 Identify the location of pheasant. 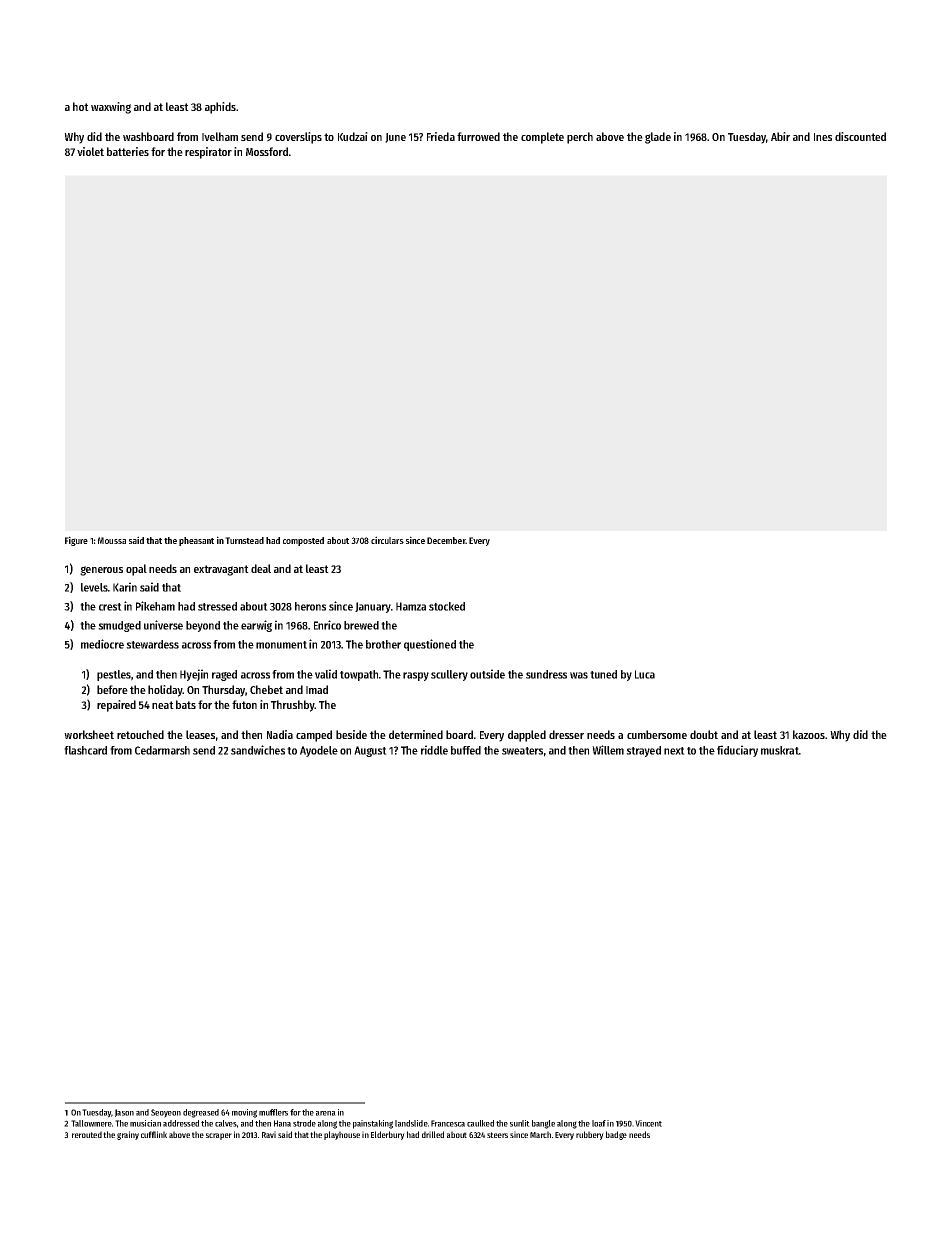
(196, 541).
